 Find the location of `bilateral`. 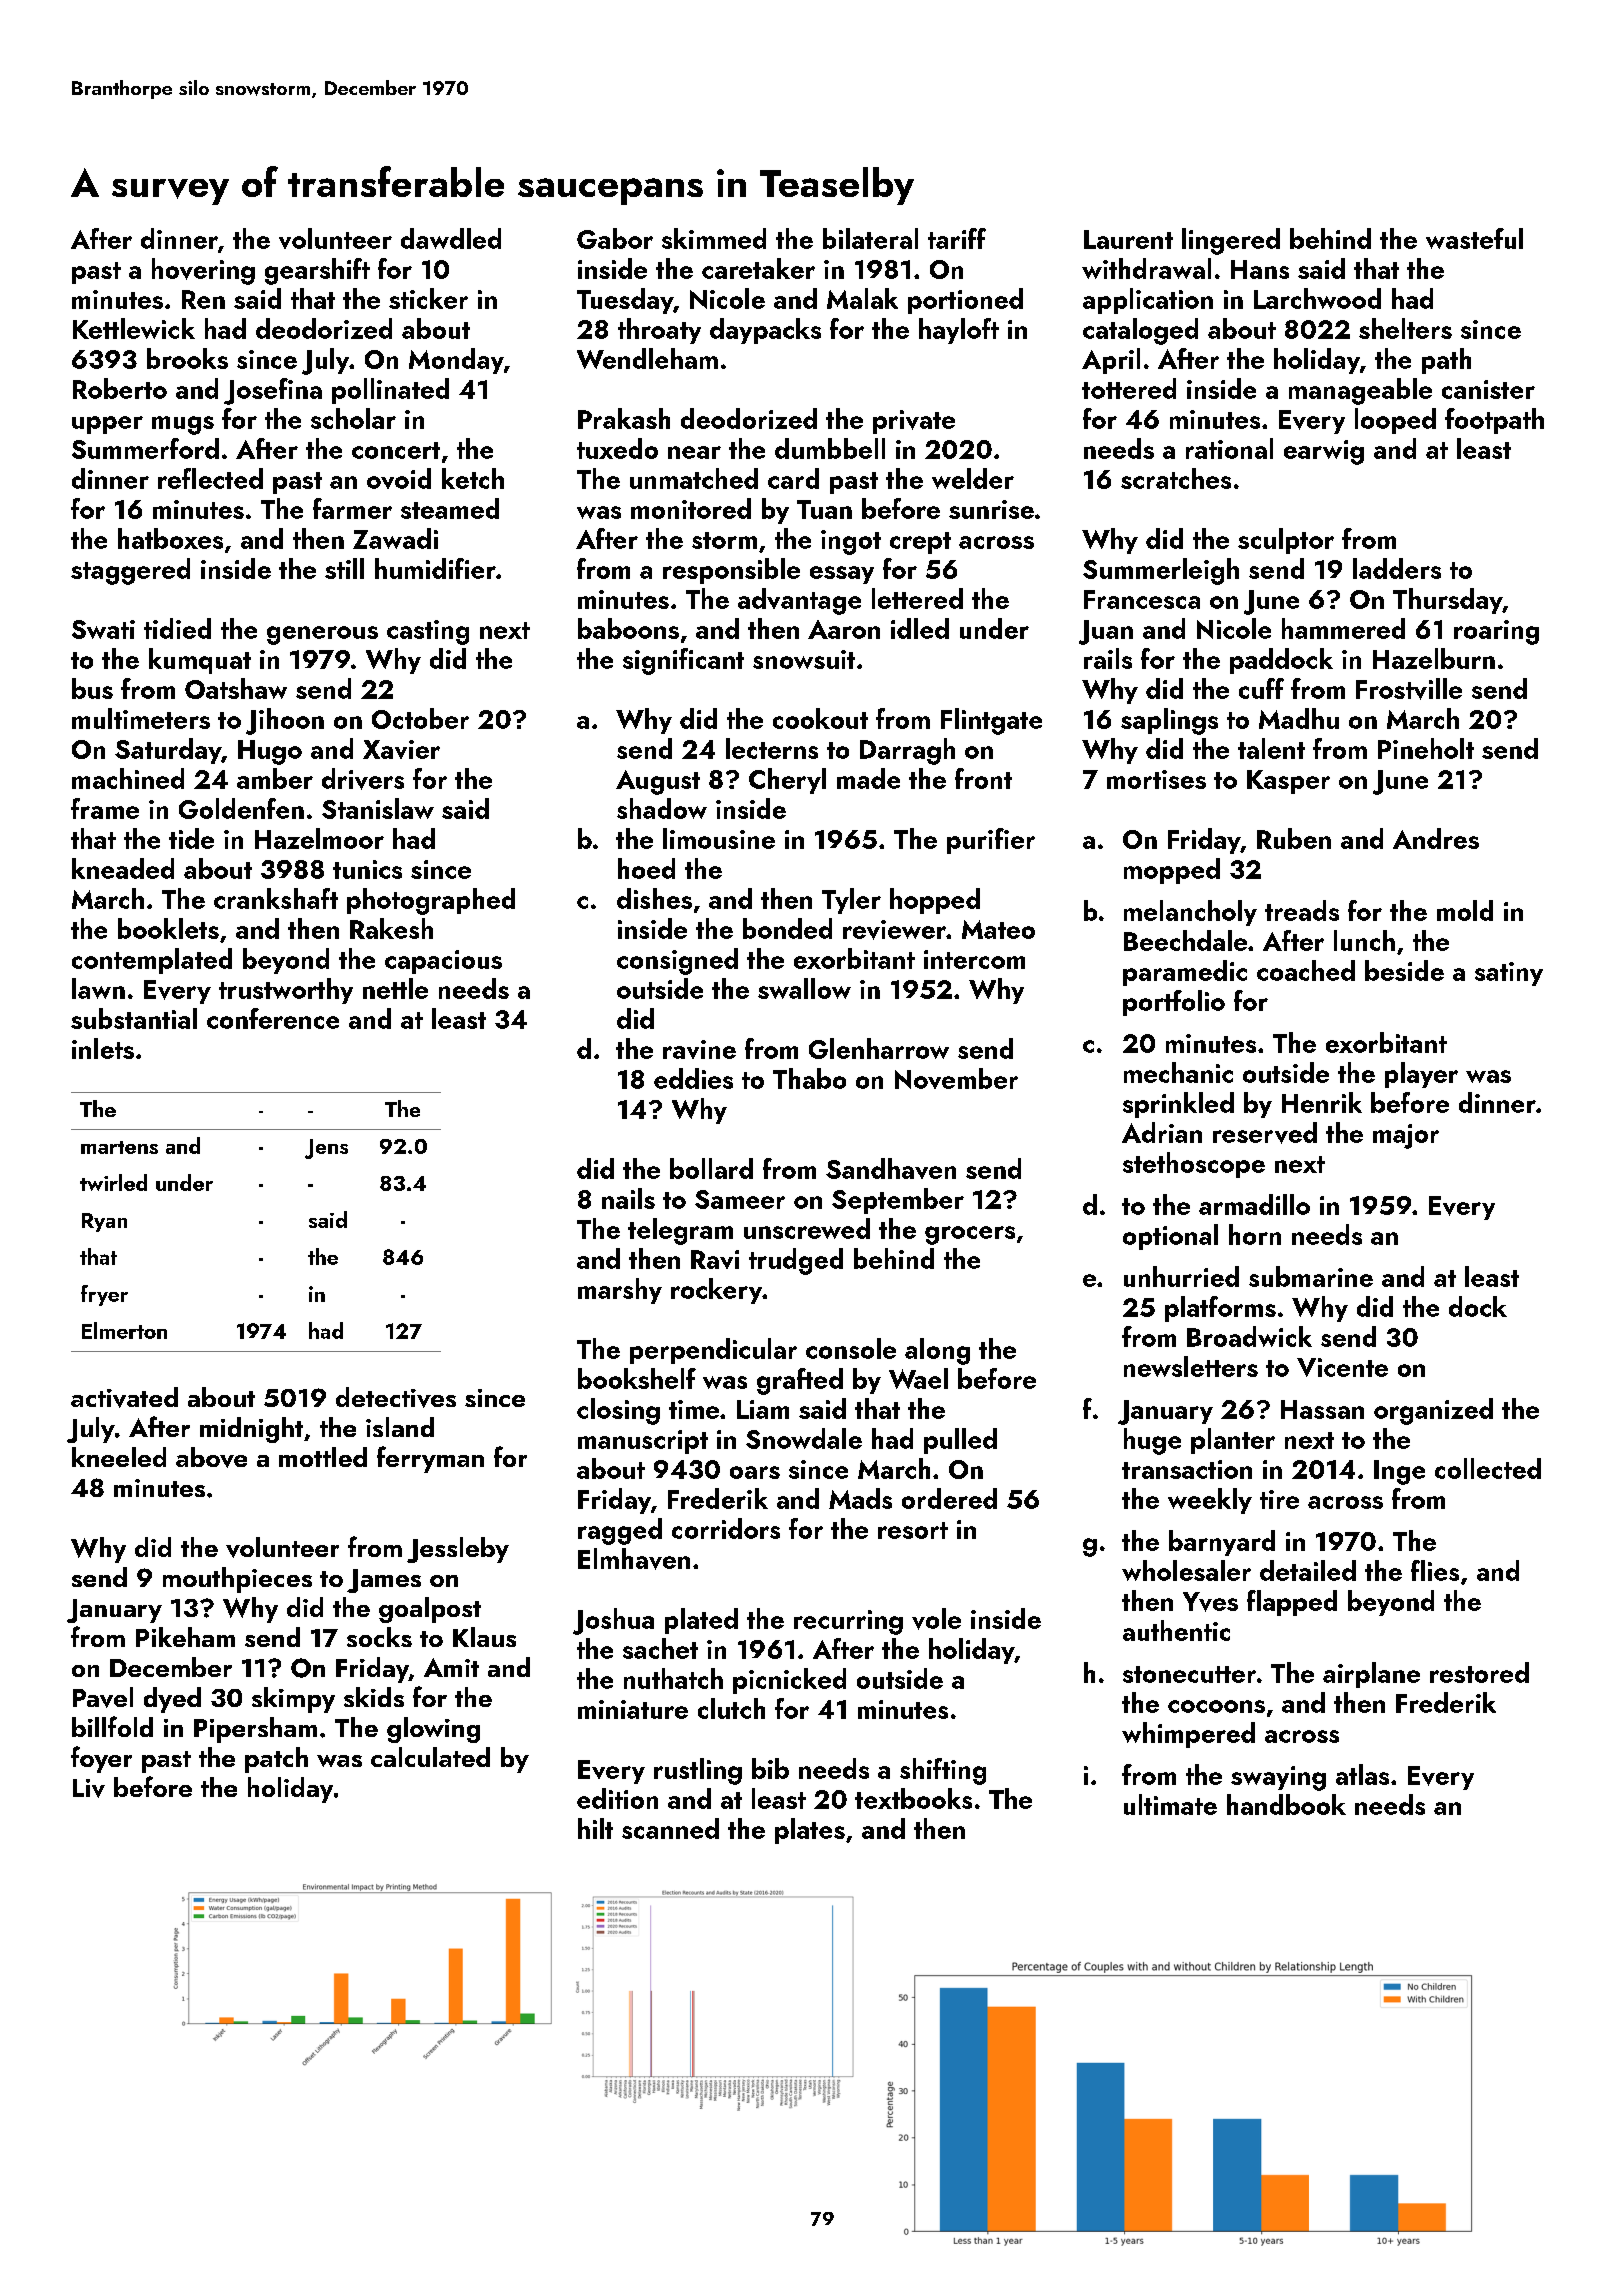

bilateral is located at coordinates (870, 238).
